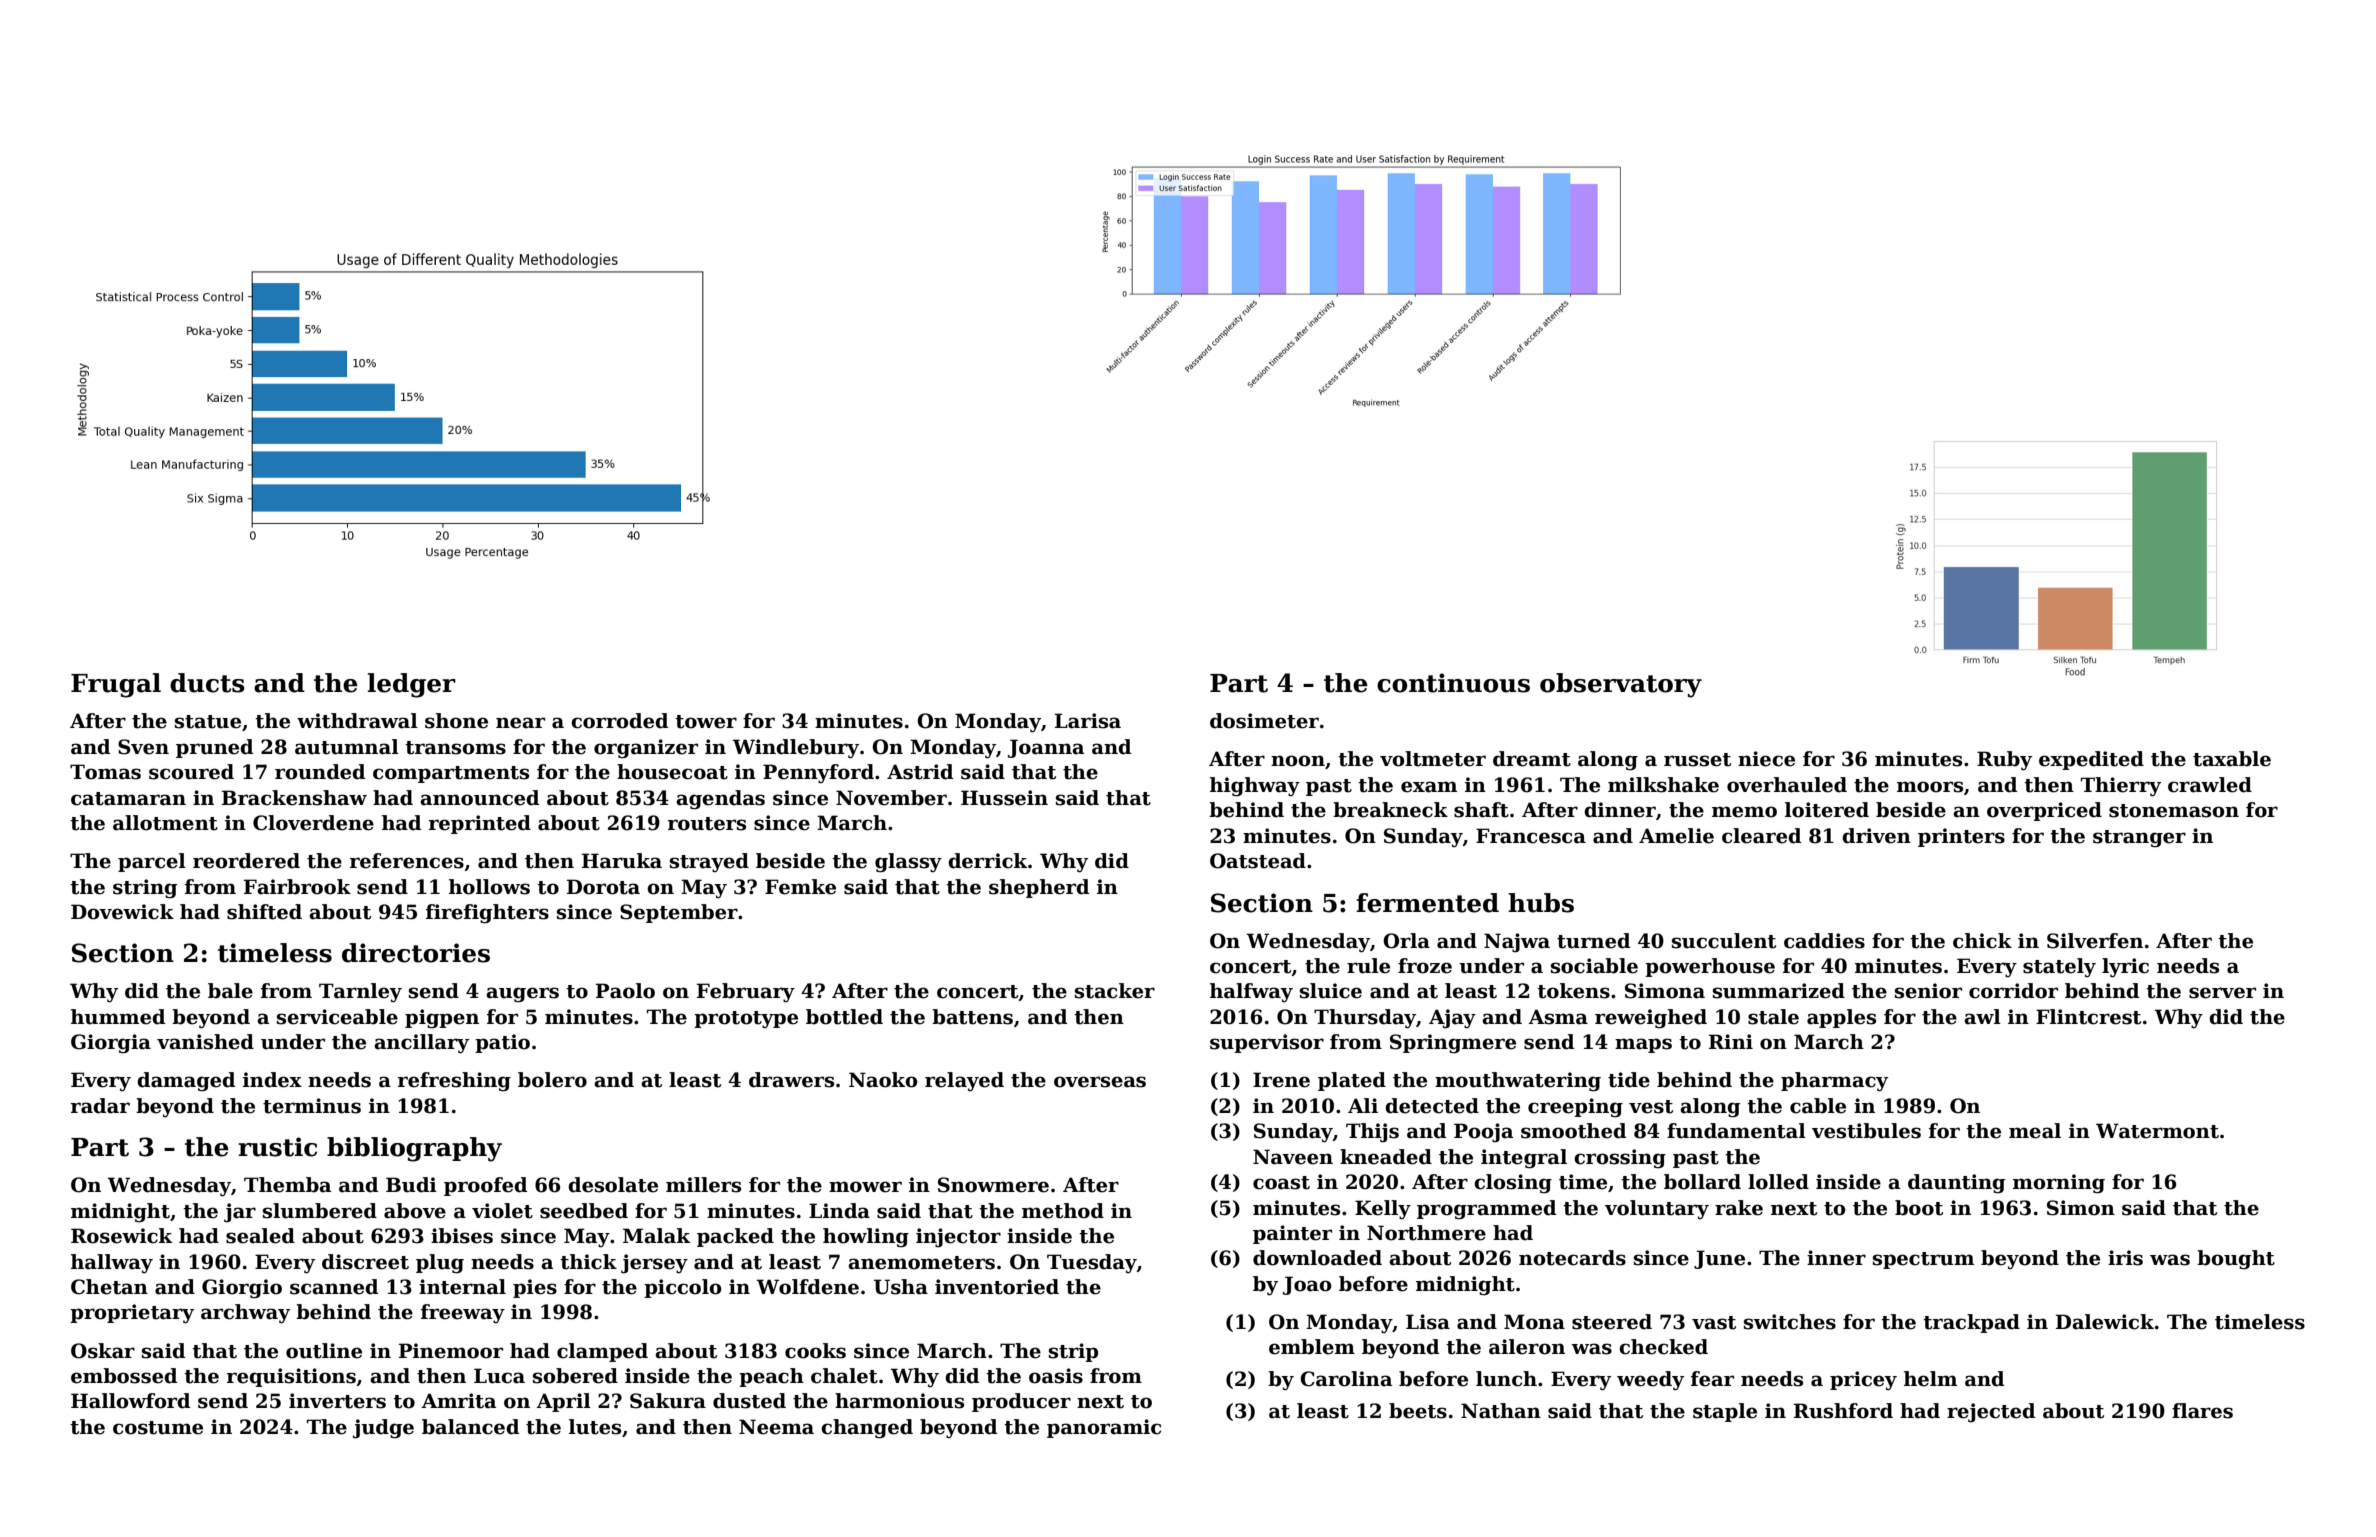  What do you see at coordinates (103, 1351) in the screenshot?
I see `Oskar` at bounding box center [103, 1351].
